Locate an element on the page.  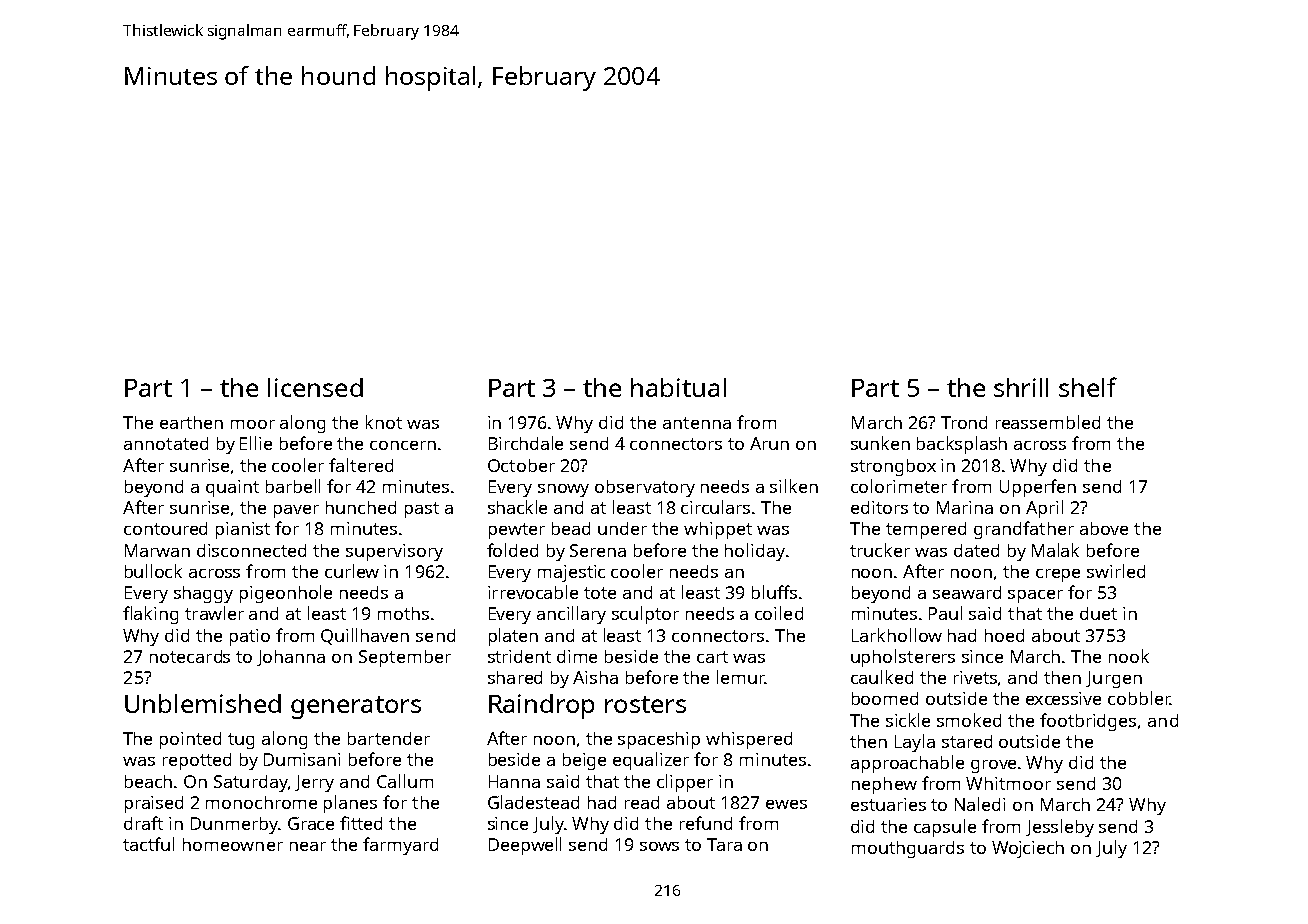
Deepwell is located at coordinates (525, 846).
